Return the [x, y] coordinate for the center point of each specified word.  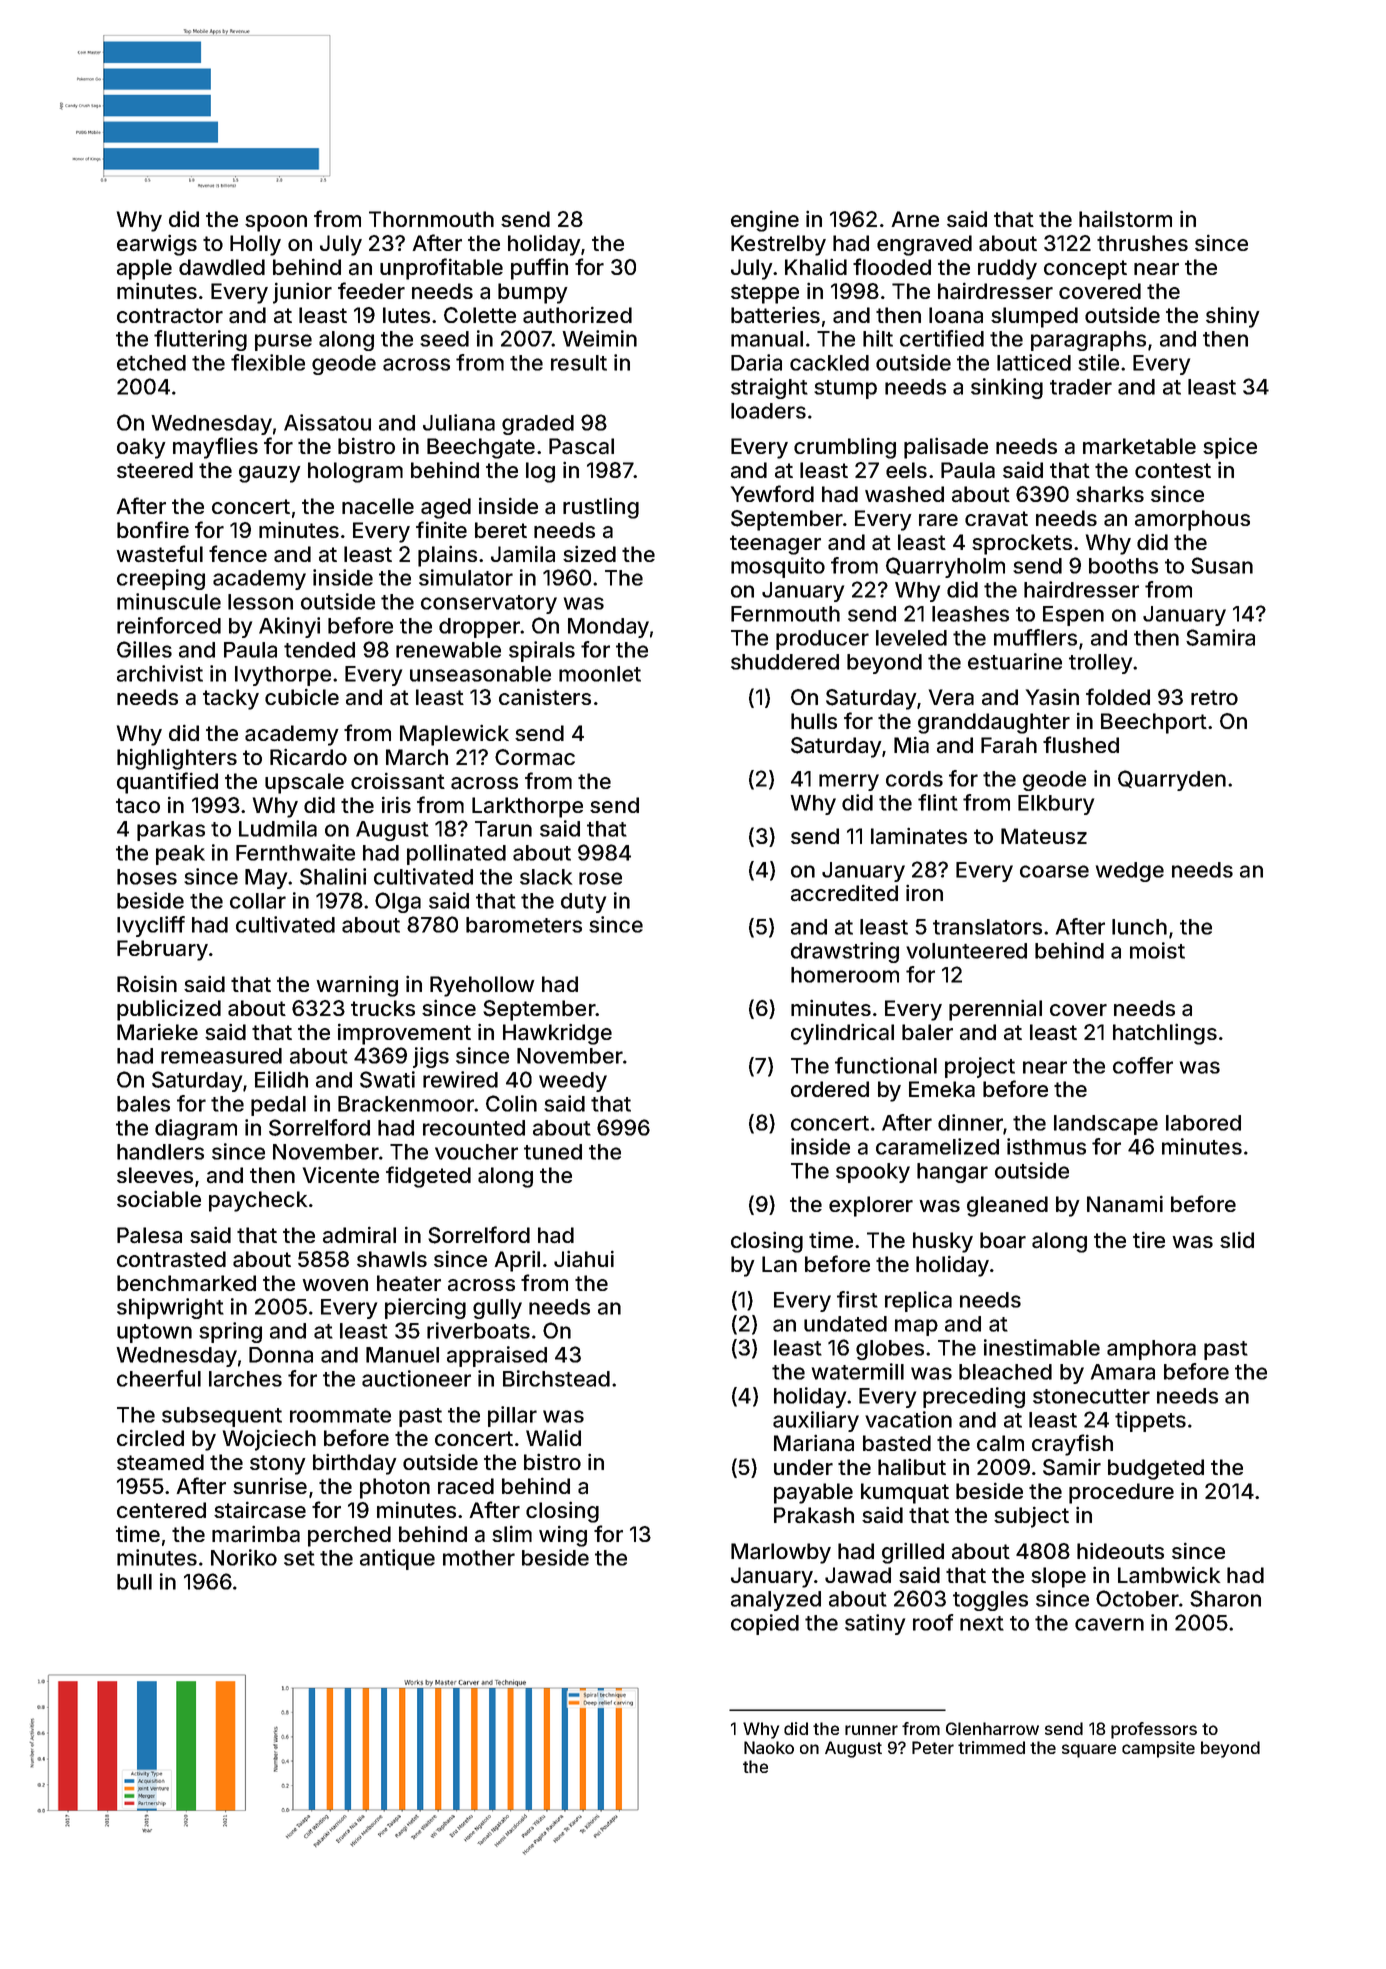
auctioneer [416, 1378]
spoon [276, 223]
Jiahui [584, 1258]
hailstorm [1125, 218]
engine [765, 221]
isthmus [1046, 1146]
